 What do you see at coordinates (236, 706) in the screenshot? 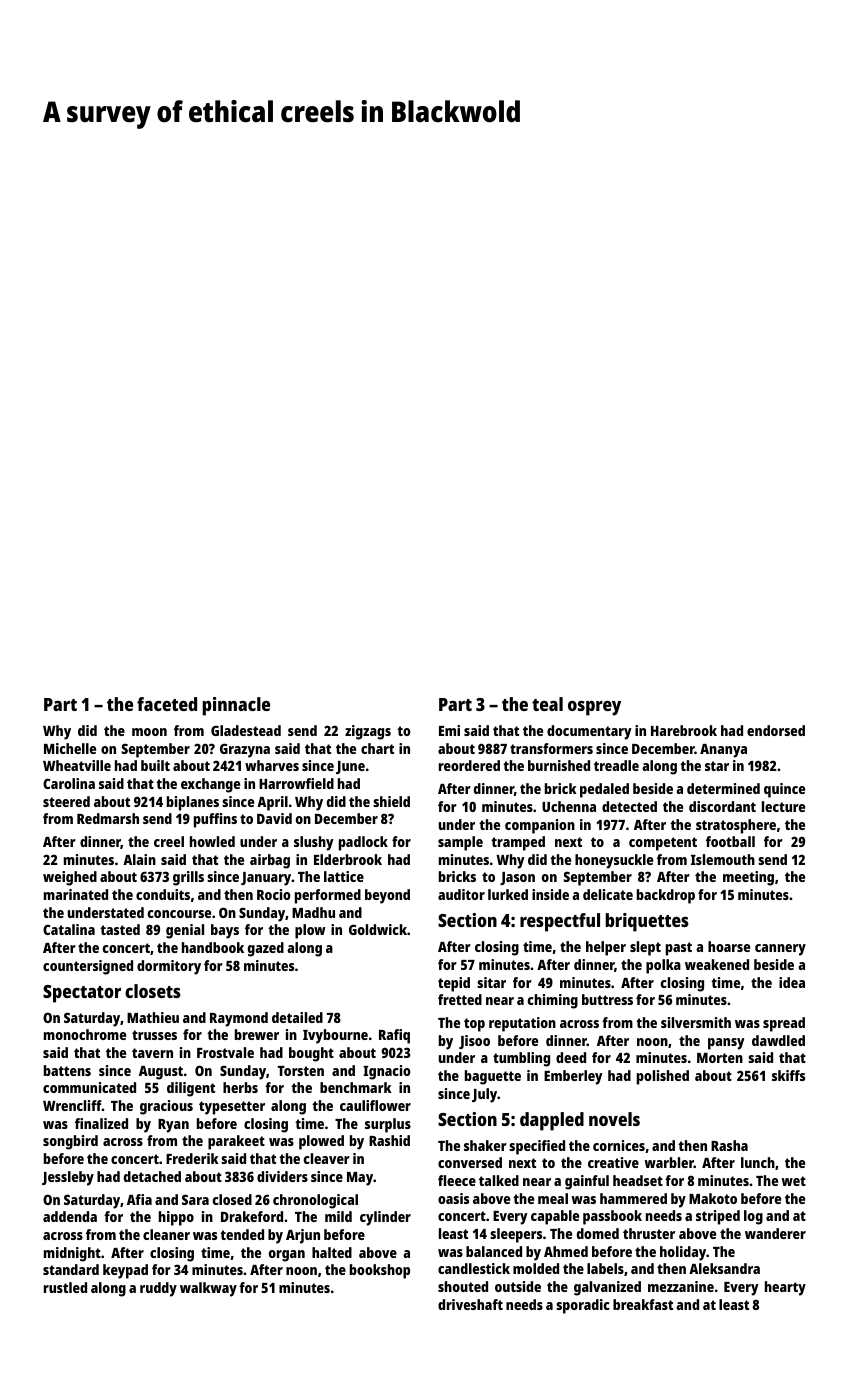
I see `pinnacle` at bounding box center [236, 706].
